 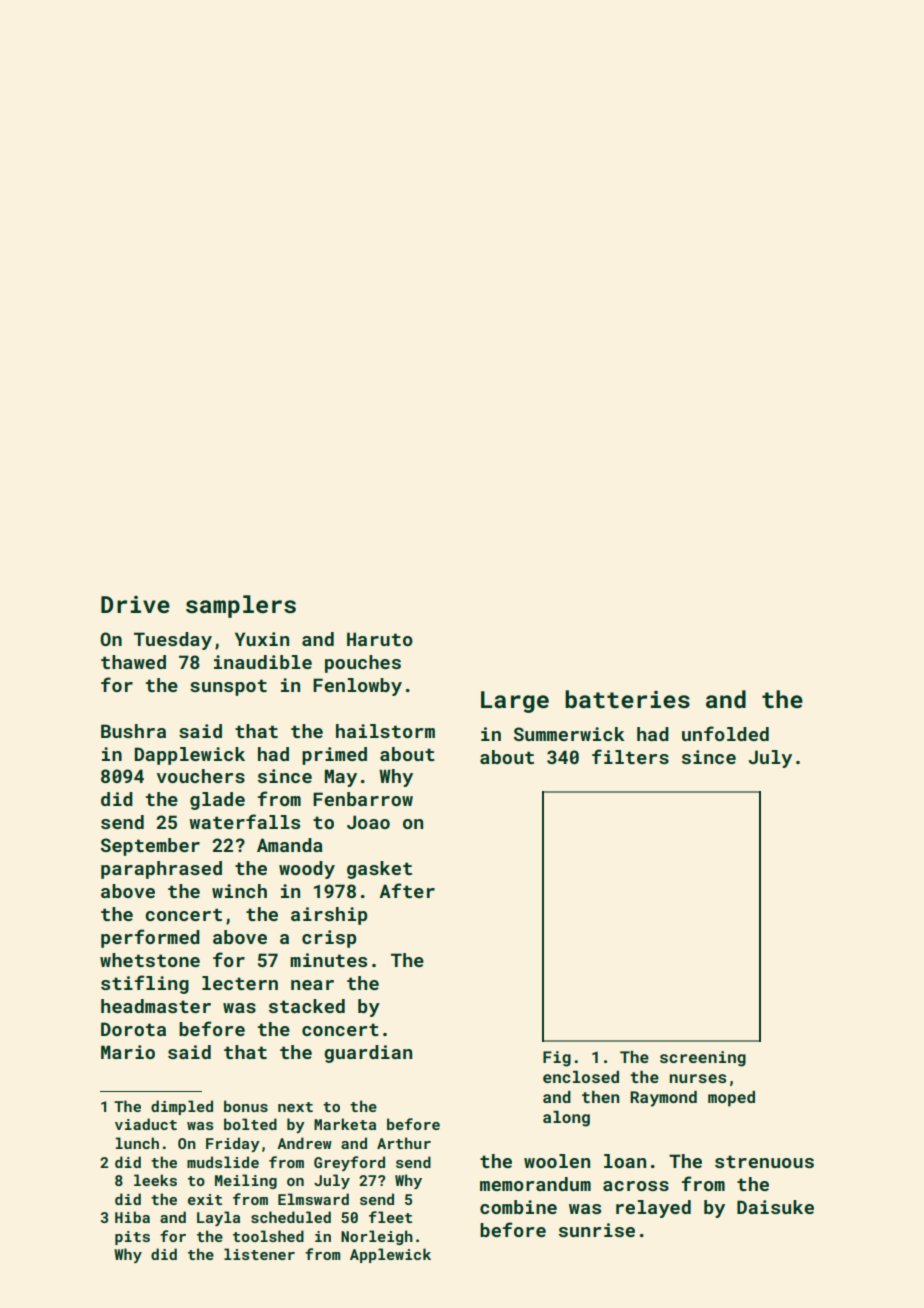 What do you see at coordinates (703, 1059) in the image?
I see `screening` at bounding box center [703, 1059].
